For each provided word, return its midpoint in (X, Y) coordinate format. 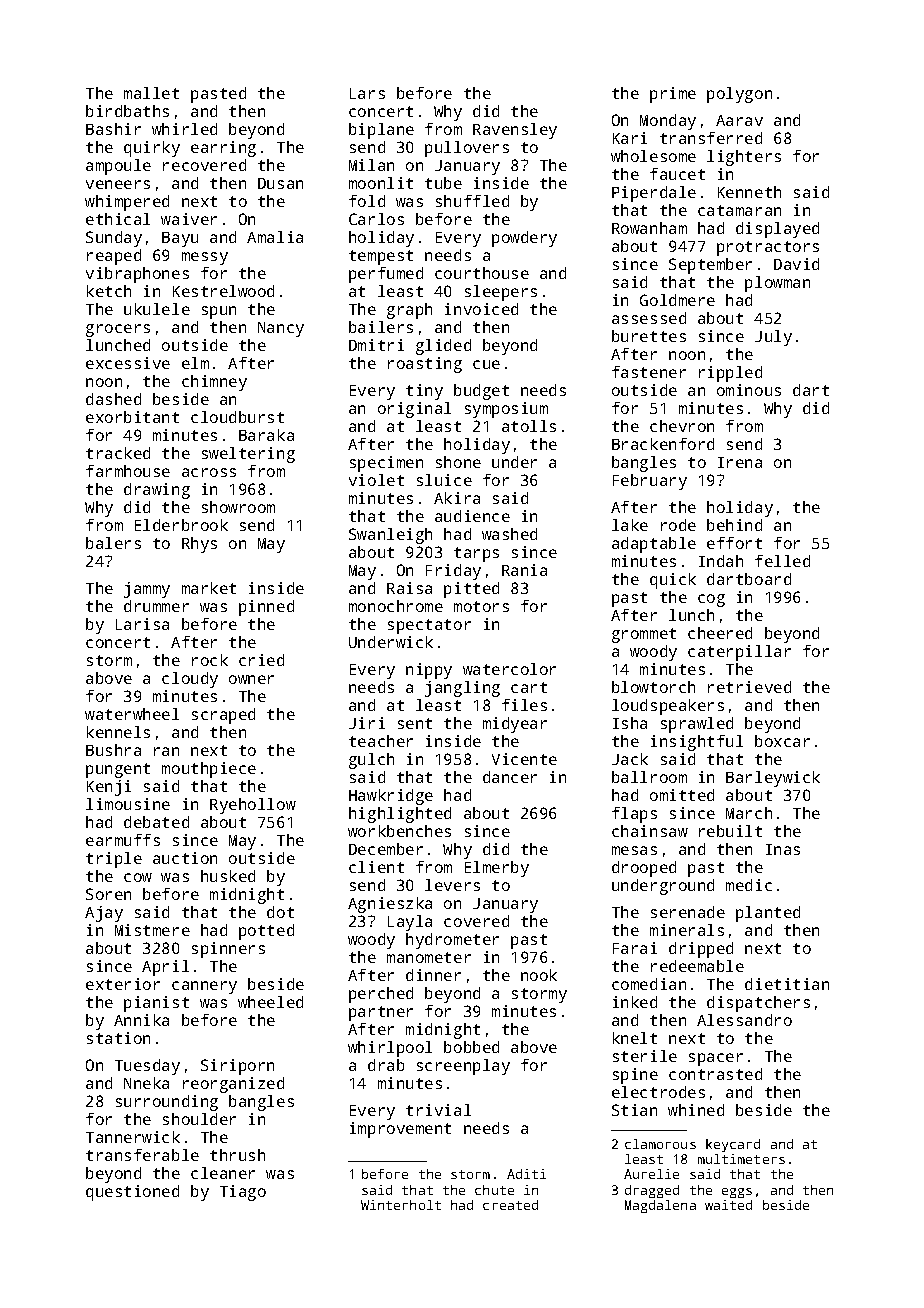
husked (228, 876)
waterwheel (132, 714)
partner (381, 1013)
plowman (777, 284)
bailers (381, 327)
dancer (510, 777)
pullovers (467, 149)
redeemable (697, 966)
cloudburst (237, 417)
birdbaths (127, 111)
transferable (142, 1155)
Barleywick (773, 779)
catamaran (739, 210)
